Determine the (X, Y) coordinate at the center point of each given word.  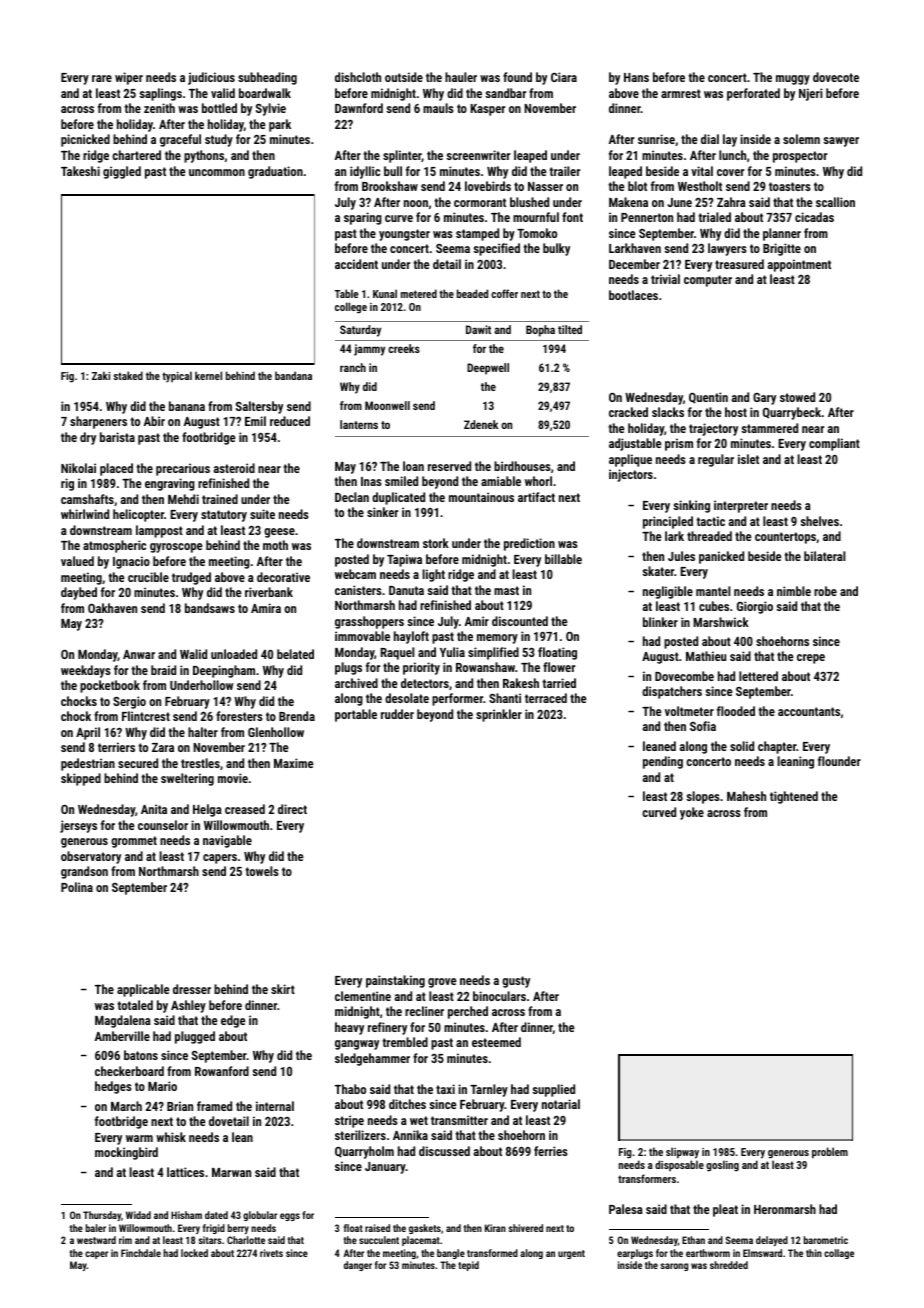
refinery (387, 1028)
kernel (208, 375)
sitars (210, 1240)
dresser (192, 989)
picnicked (85, 140)
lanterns (359, 424)
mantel (713, 591)
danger (358, 1266)
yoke (692, 813)
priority (421, 668)
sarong (674, 1267)
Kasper (487, 110)
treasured (739, 264)
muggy (793, 80)
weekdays (86, 671)
